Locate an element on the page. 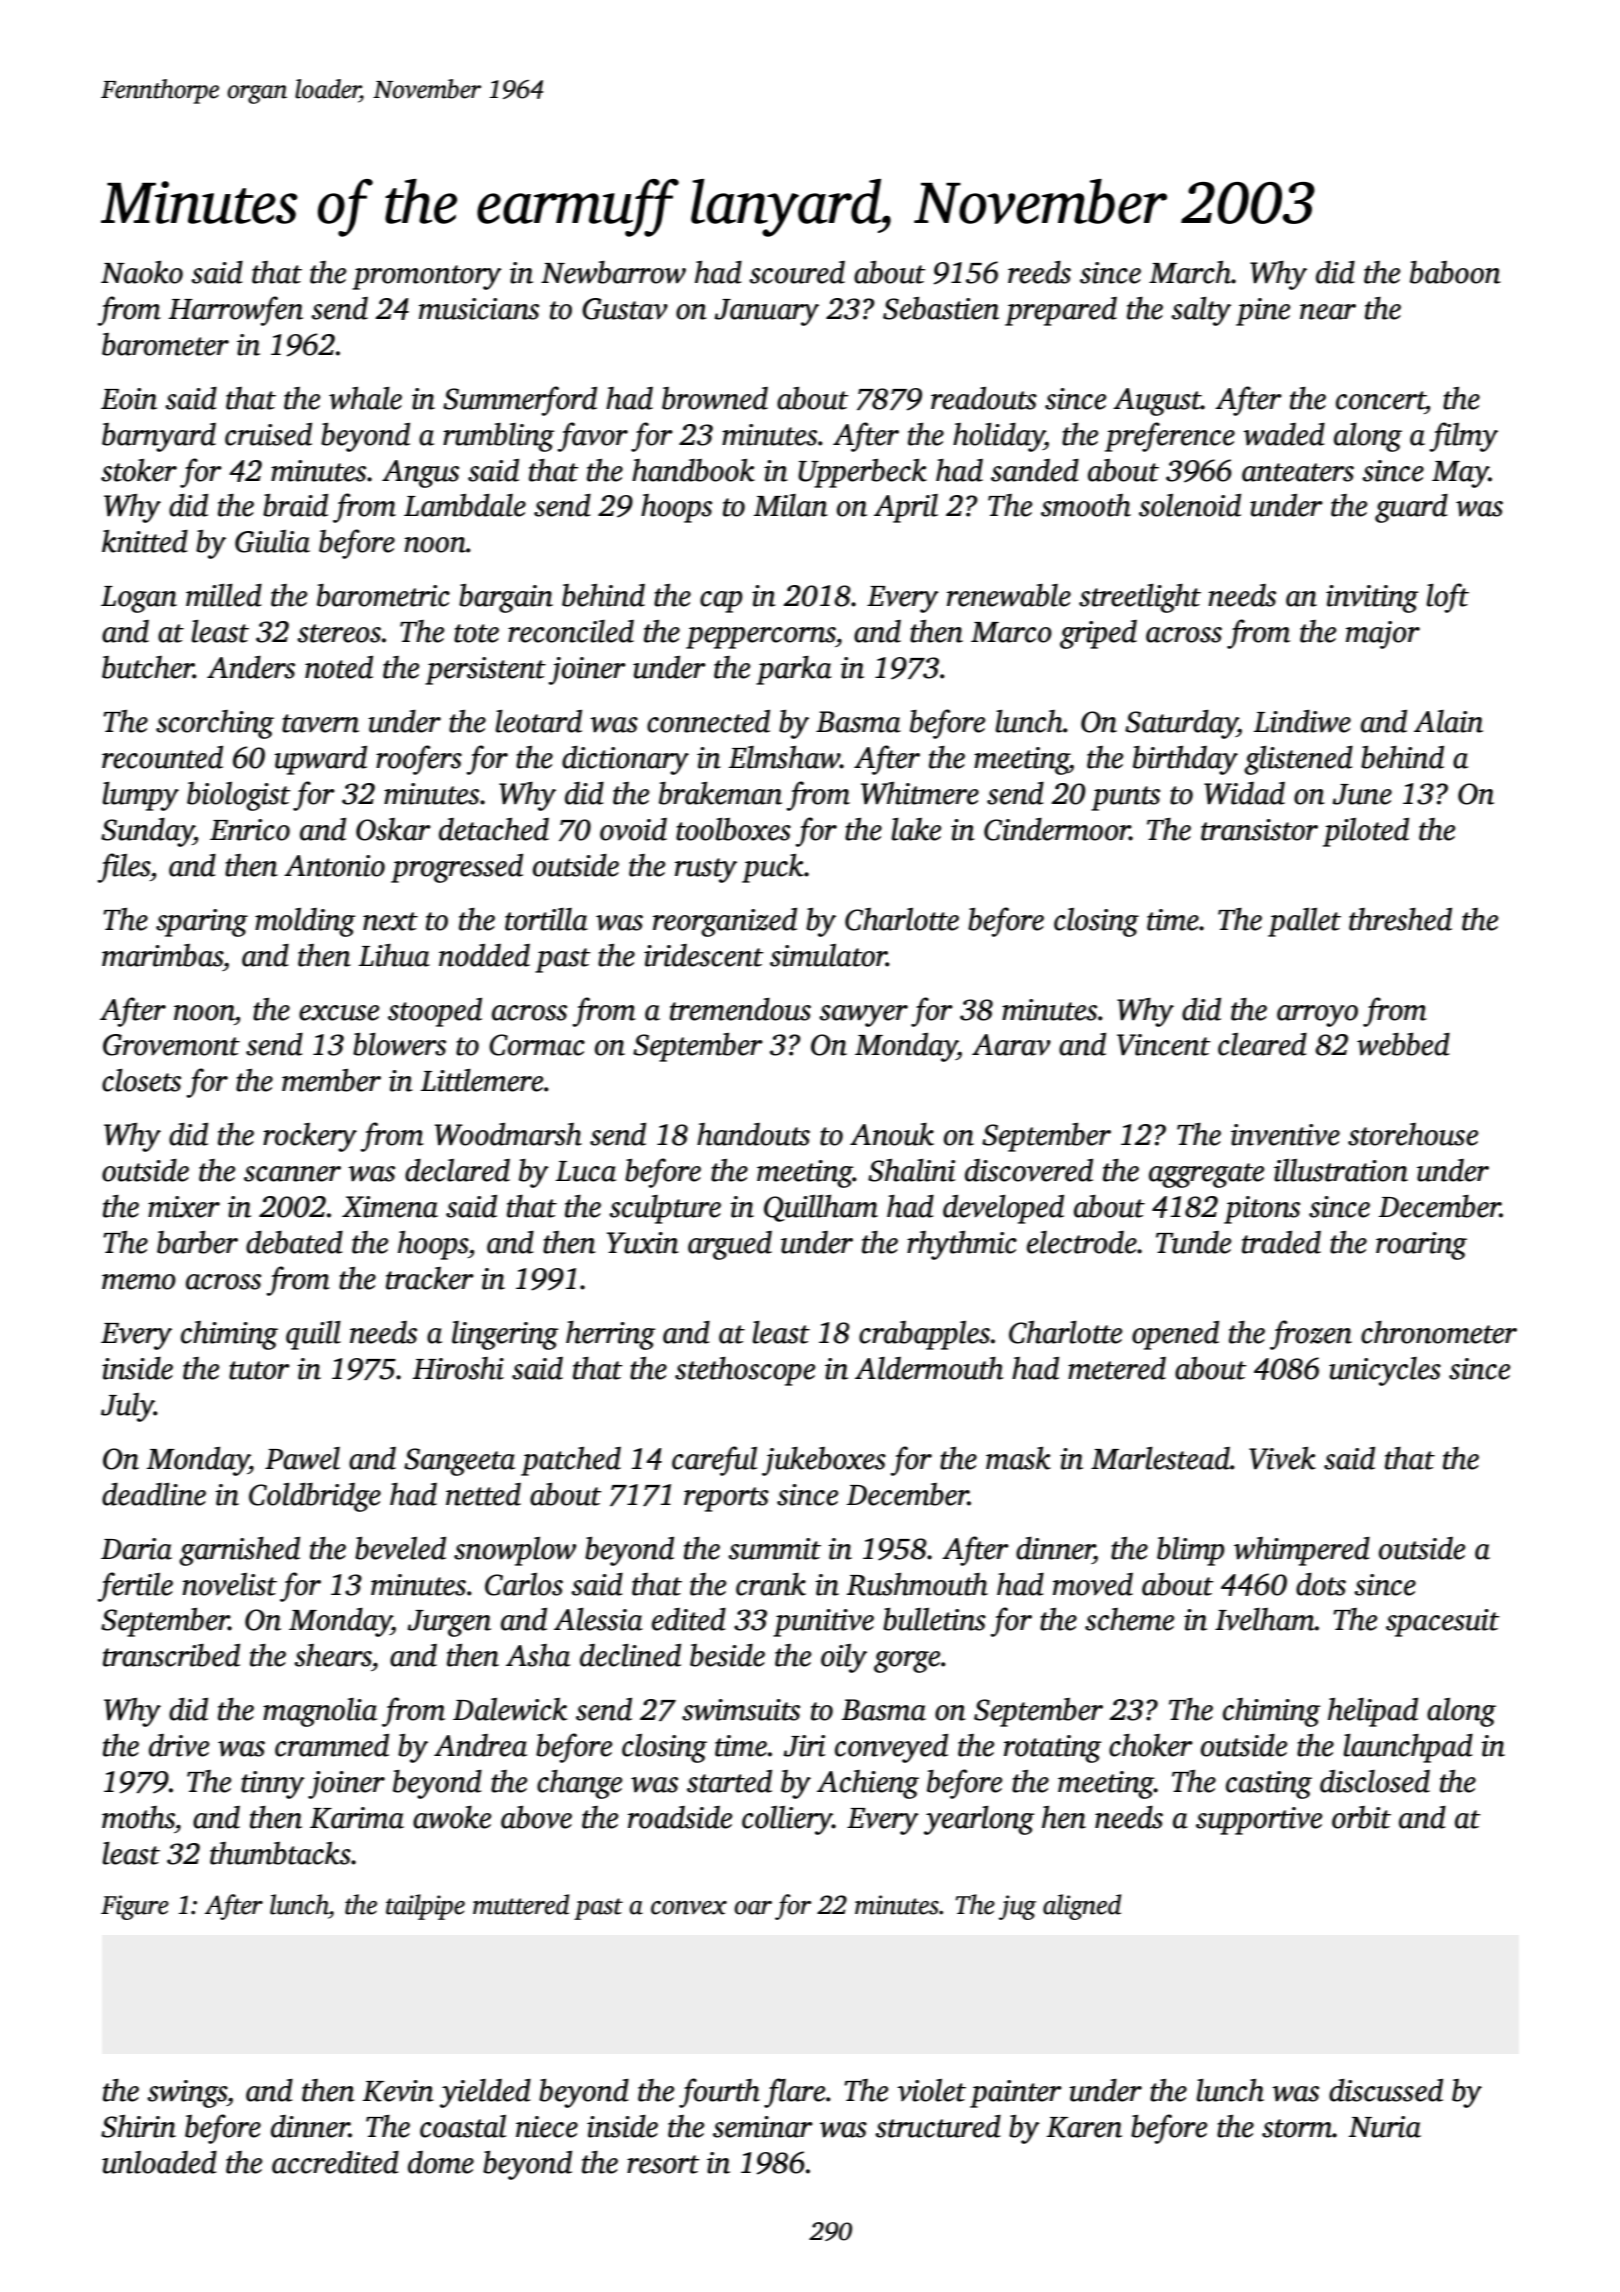 The height and width of the page is (2292, 1620). concert is located at coordinates (1380, 400).
